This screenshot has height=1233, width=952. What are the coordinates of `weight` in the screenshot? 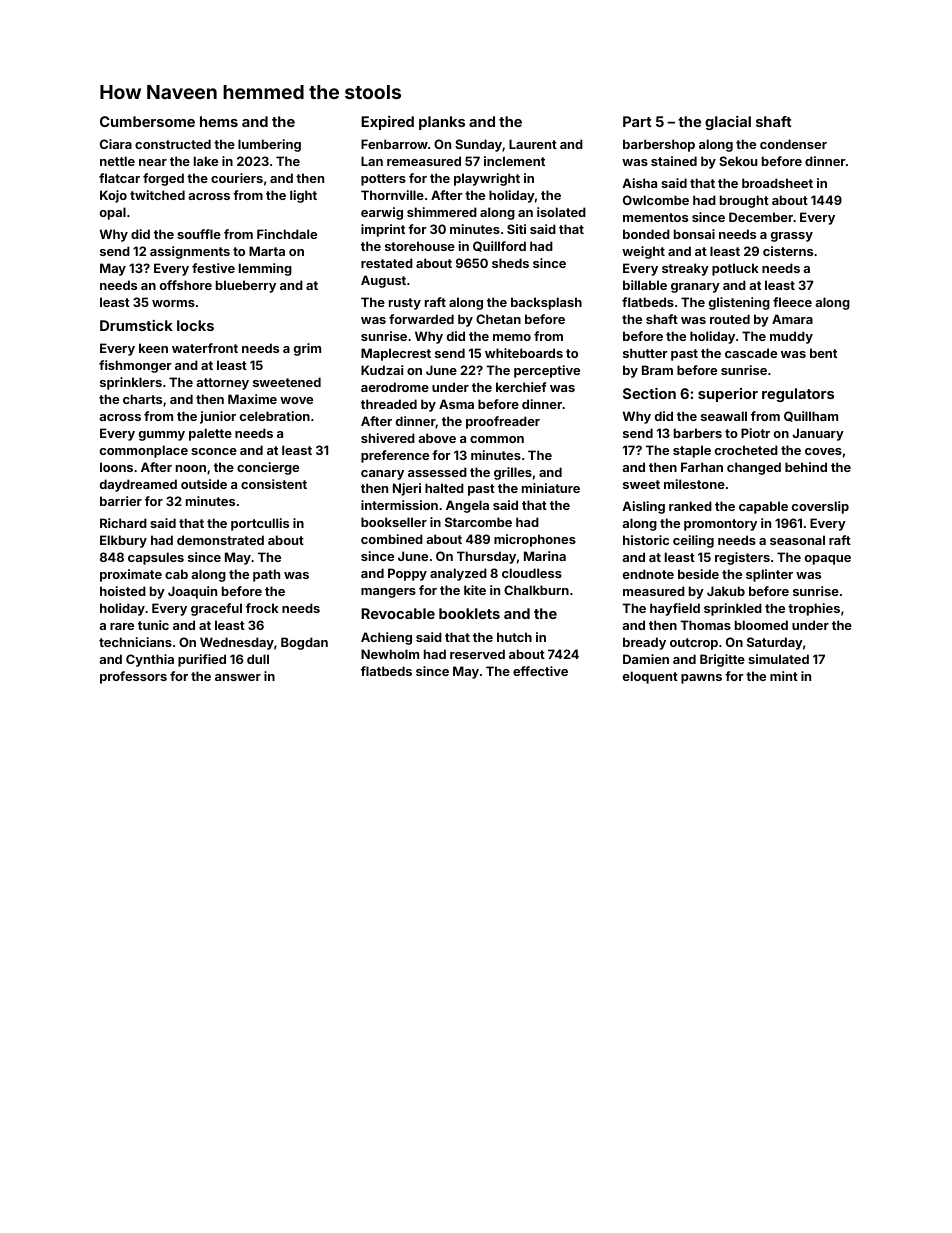 It's located at (643, 252).
